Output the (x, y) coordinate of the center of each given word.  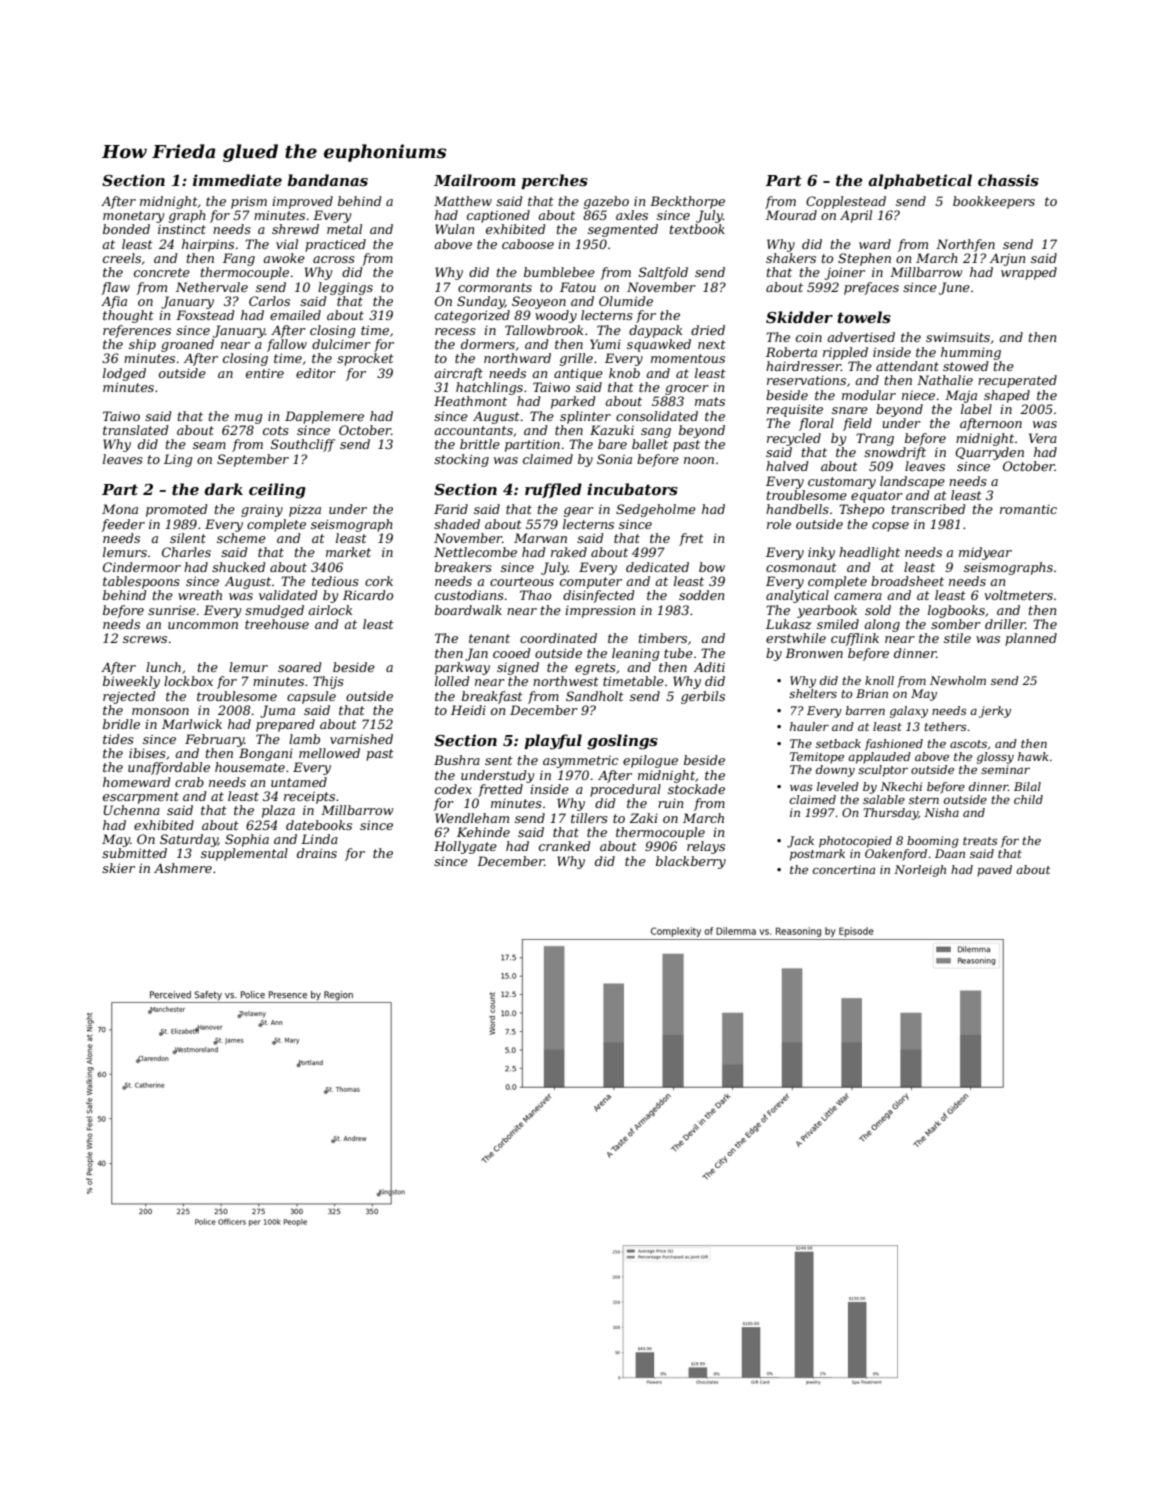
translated (135, 430)
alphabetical (920, 181)
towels (864, 317)
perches (554, 181)
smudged (274, 611)
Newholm (958, 680)
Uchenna (131, 810)
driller (1005, 624)
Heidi (468, 710)
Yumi (605, 344)
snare (850, 410)
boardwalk (468, 610)
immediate (237, 180)
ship (142, 345)
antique (578, 375)
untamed (299, 782)
